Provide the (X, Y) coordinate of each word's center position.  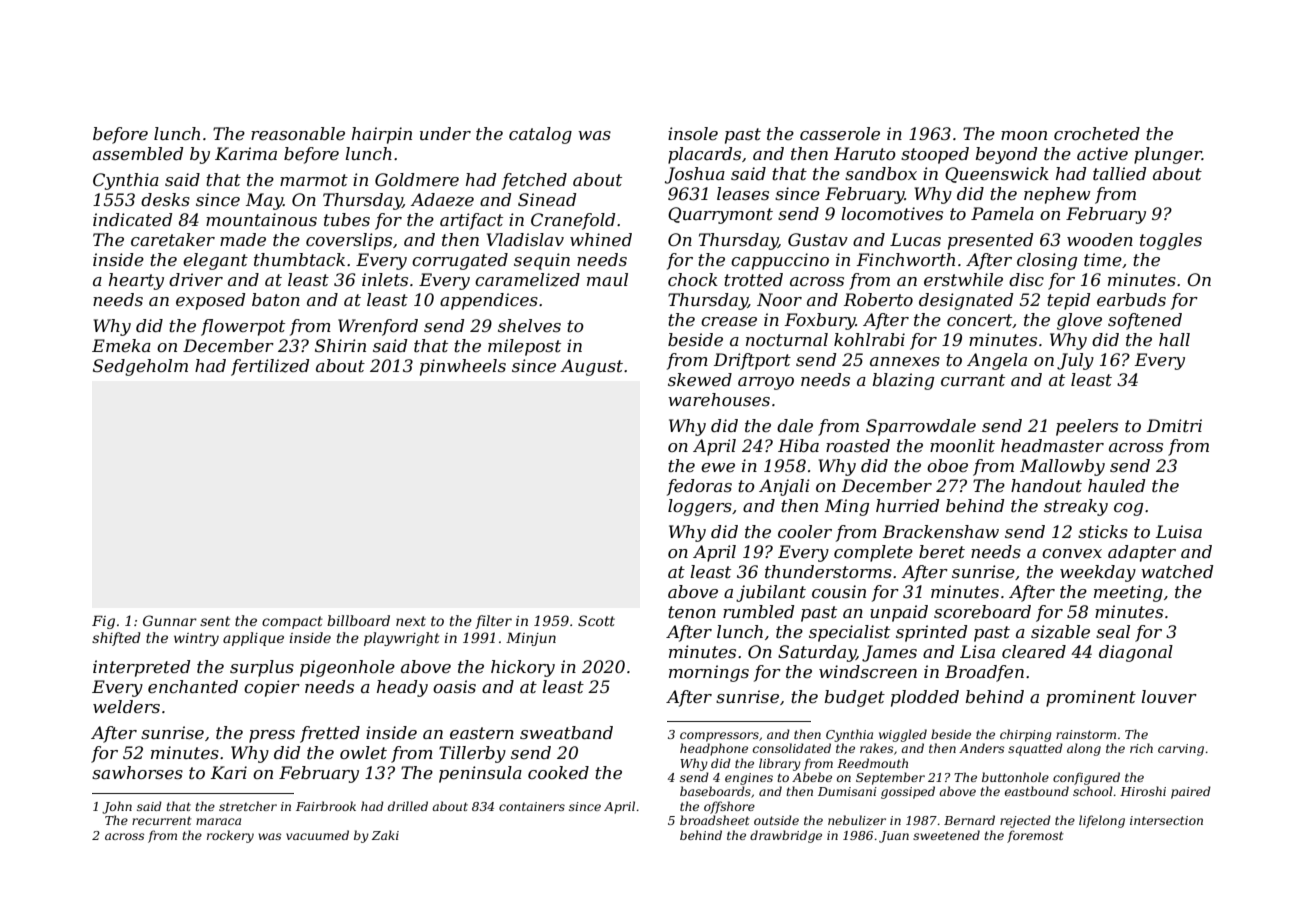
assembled (138, 153)
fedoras (699, 487)
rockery (230, 836)
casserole (840, 133)
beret (942, 551)
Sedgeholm (140, 367)
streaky (1076, 507)
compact (292, 622)
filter (493, 622)
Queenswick (997, 175)
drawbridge (786, 836)
